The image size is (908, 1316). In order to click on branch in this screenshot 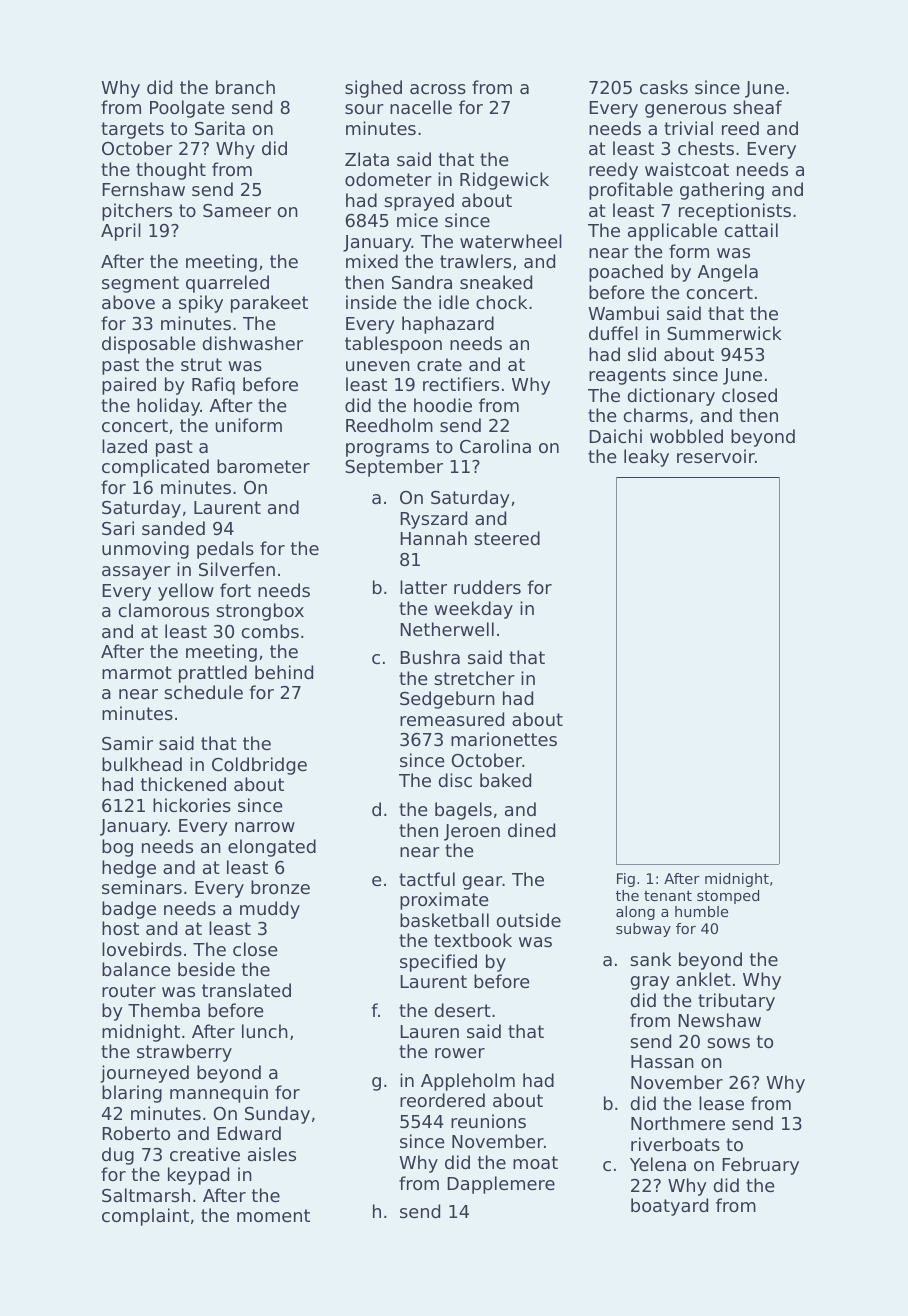, I will do `click(245, 87)`.
